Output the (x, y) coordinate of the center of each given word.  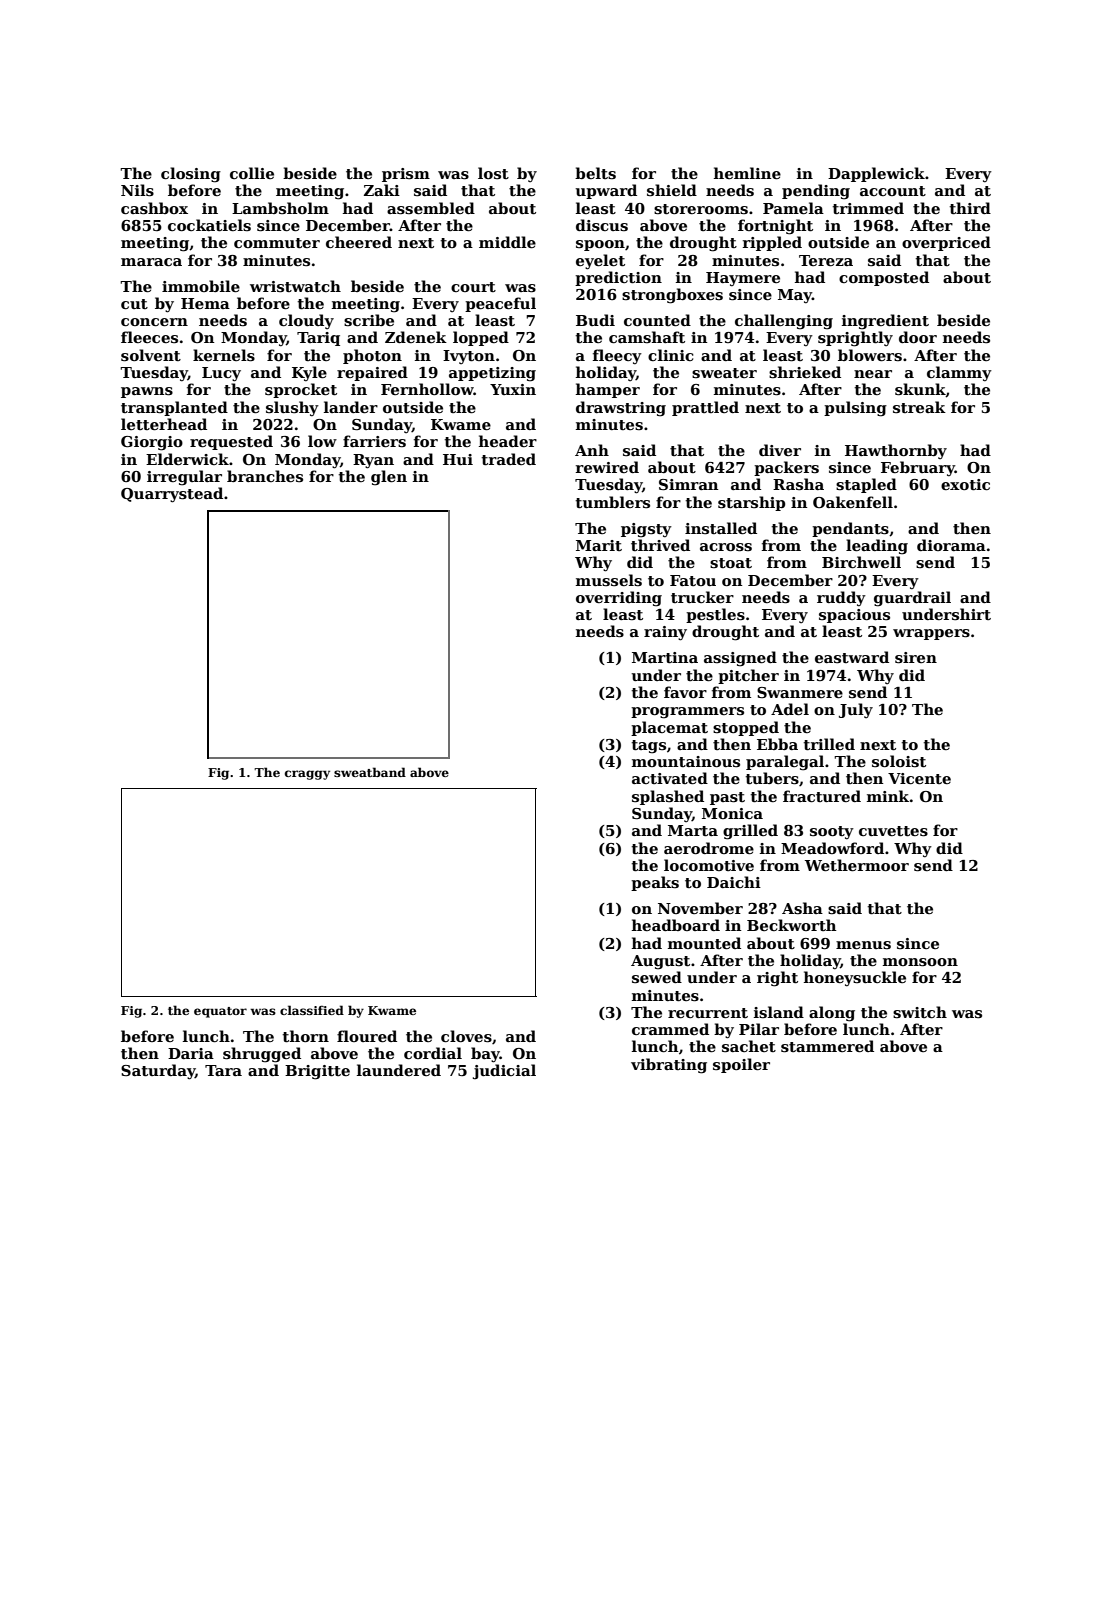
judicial (504, 1072)
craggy (307, 775)
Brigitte (317, 1072)
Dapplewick (876, 174)
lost (493, 173)
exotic (965, 484)
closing (191, 175)
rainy (665, 633)
